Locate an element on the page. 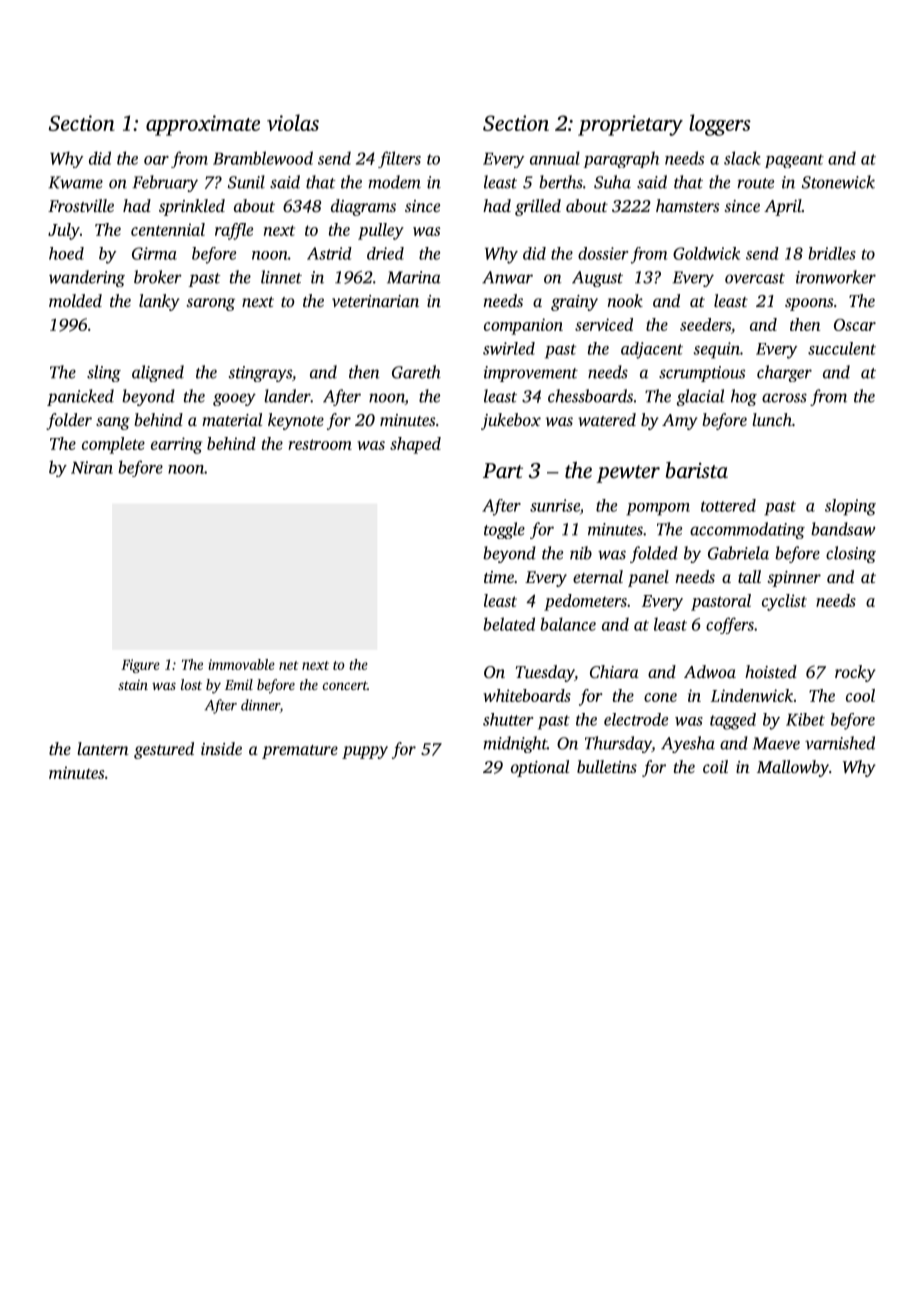  shutter is located at coordinates (508, 719).
